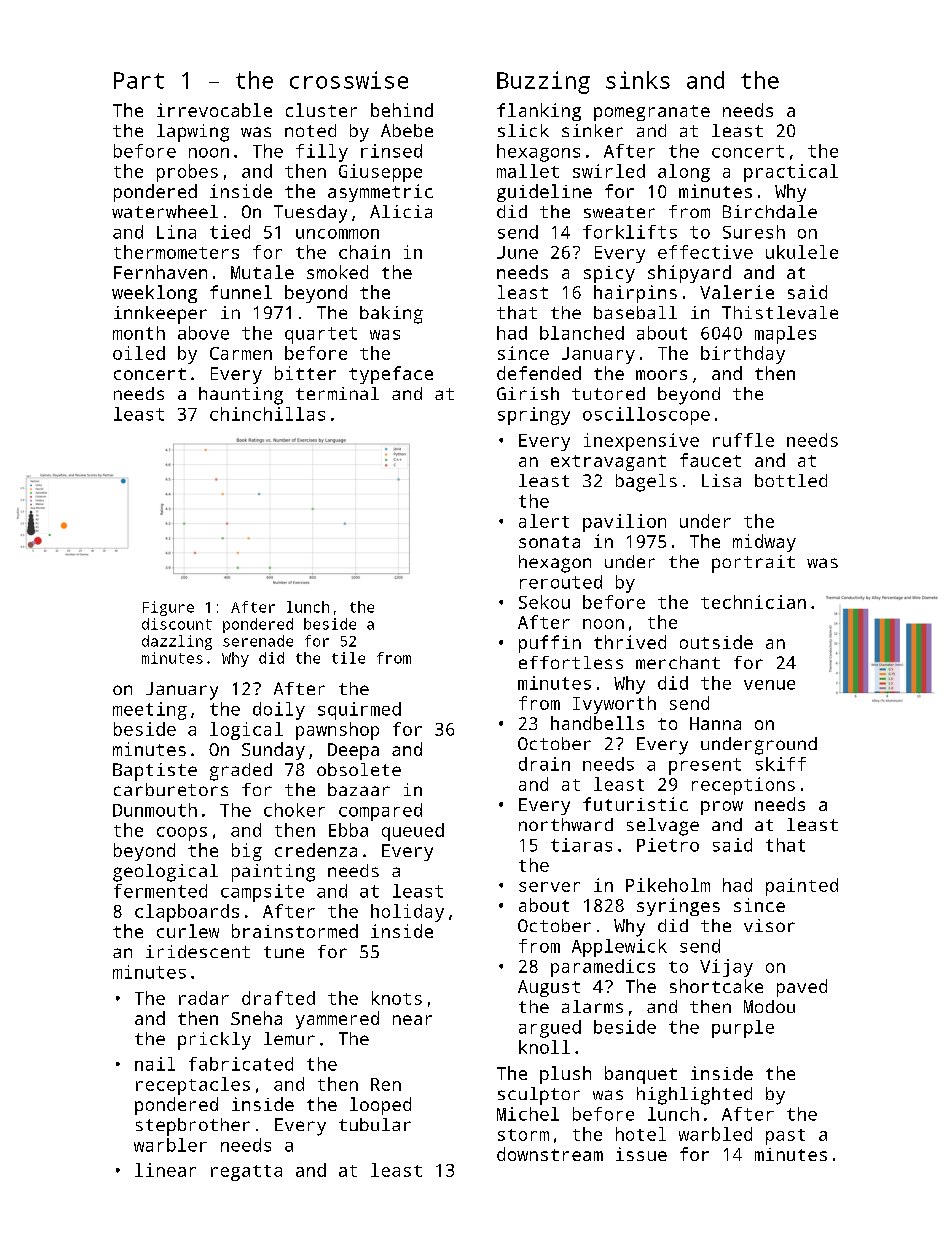 The height and width of the screenshot is (1233, 952). What do you see at coordinates (641, 1154) in the screenshot?
I see `issue` at bounding box center [641, 1154].
